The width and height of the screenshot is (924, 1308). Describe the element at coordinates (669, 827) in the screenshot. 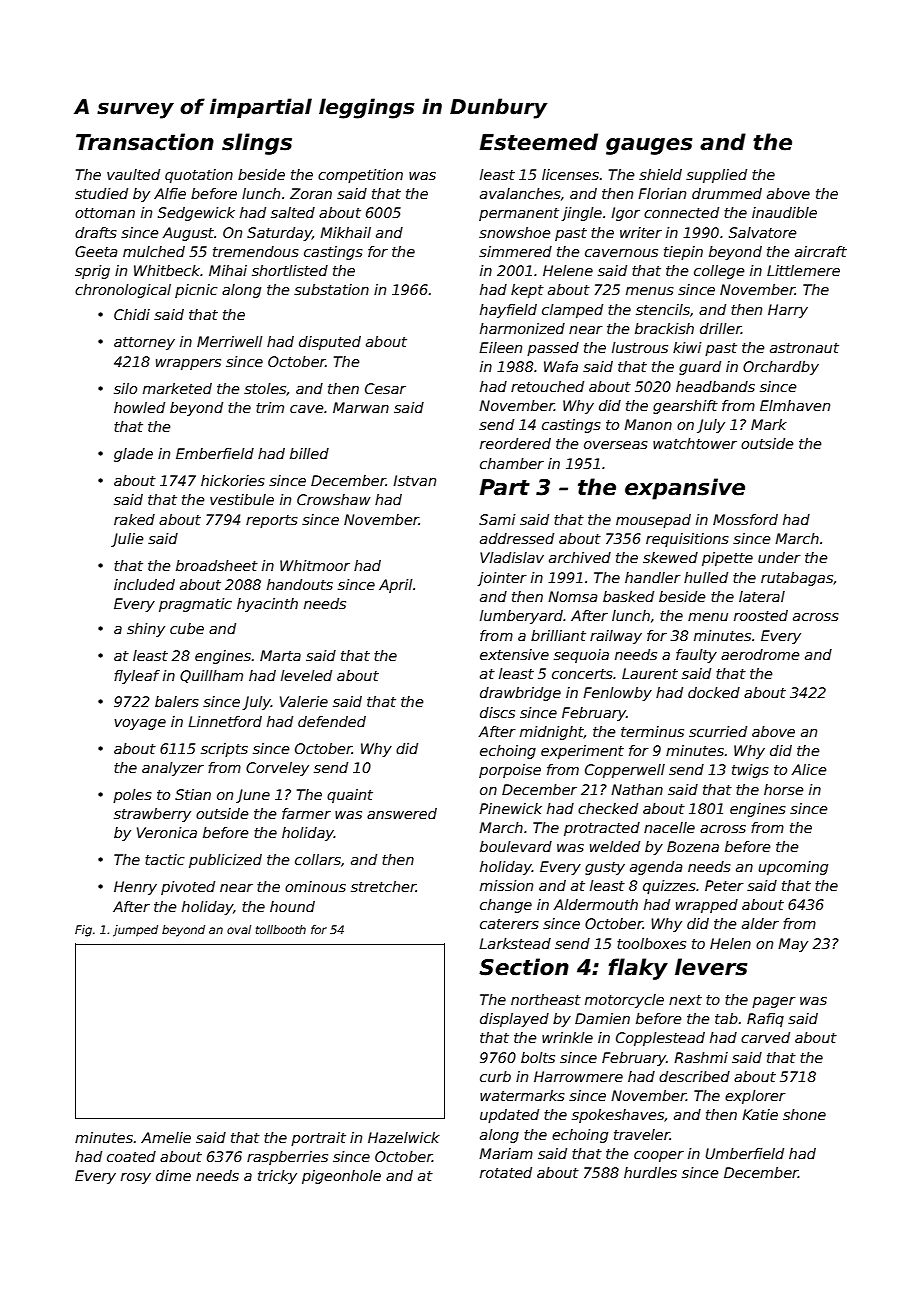

I see `nacelle` at that location.
